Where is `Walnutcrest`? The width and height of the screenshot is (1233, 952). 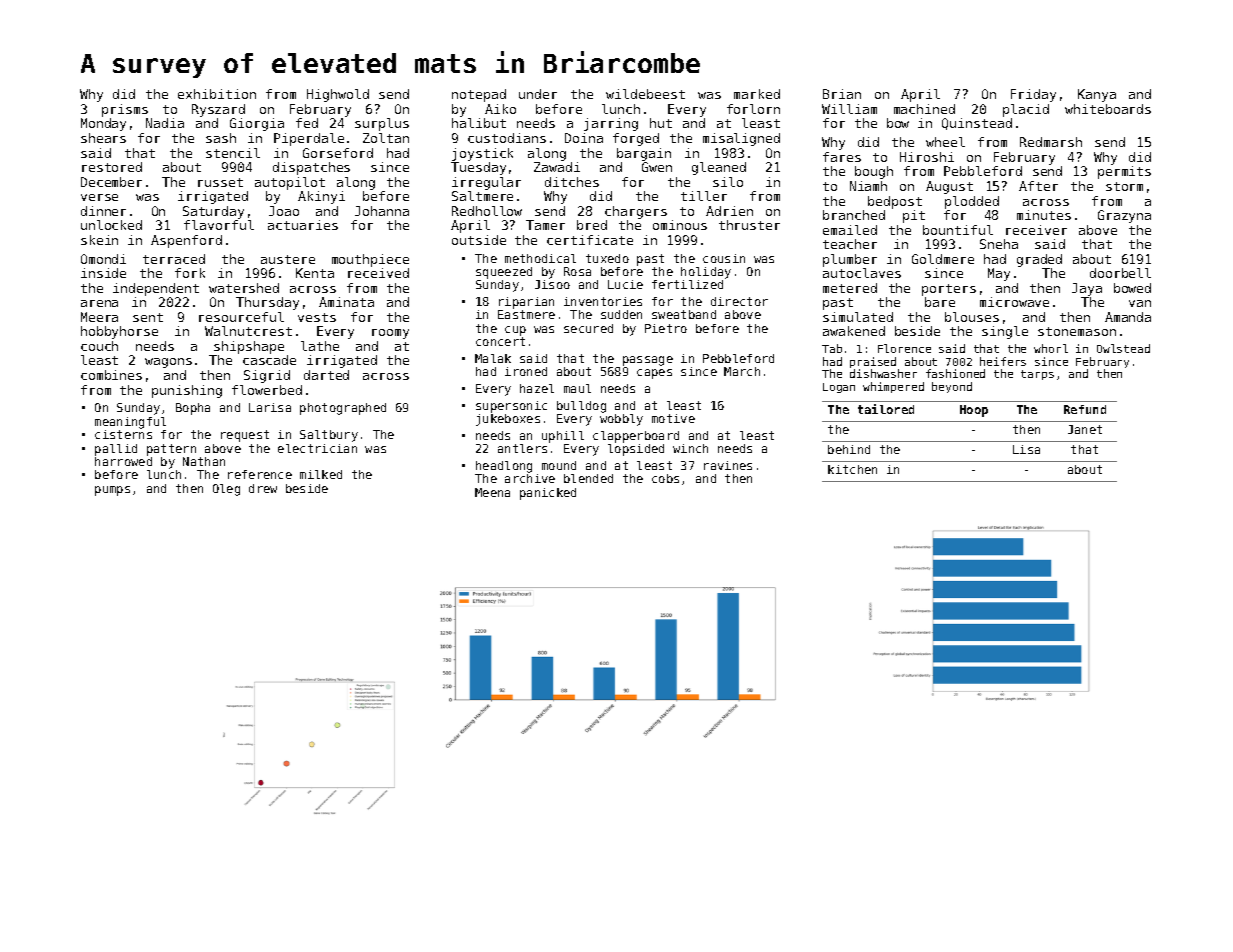
Walnutcrest is located at coordinates (248, 331).
